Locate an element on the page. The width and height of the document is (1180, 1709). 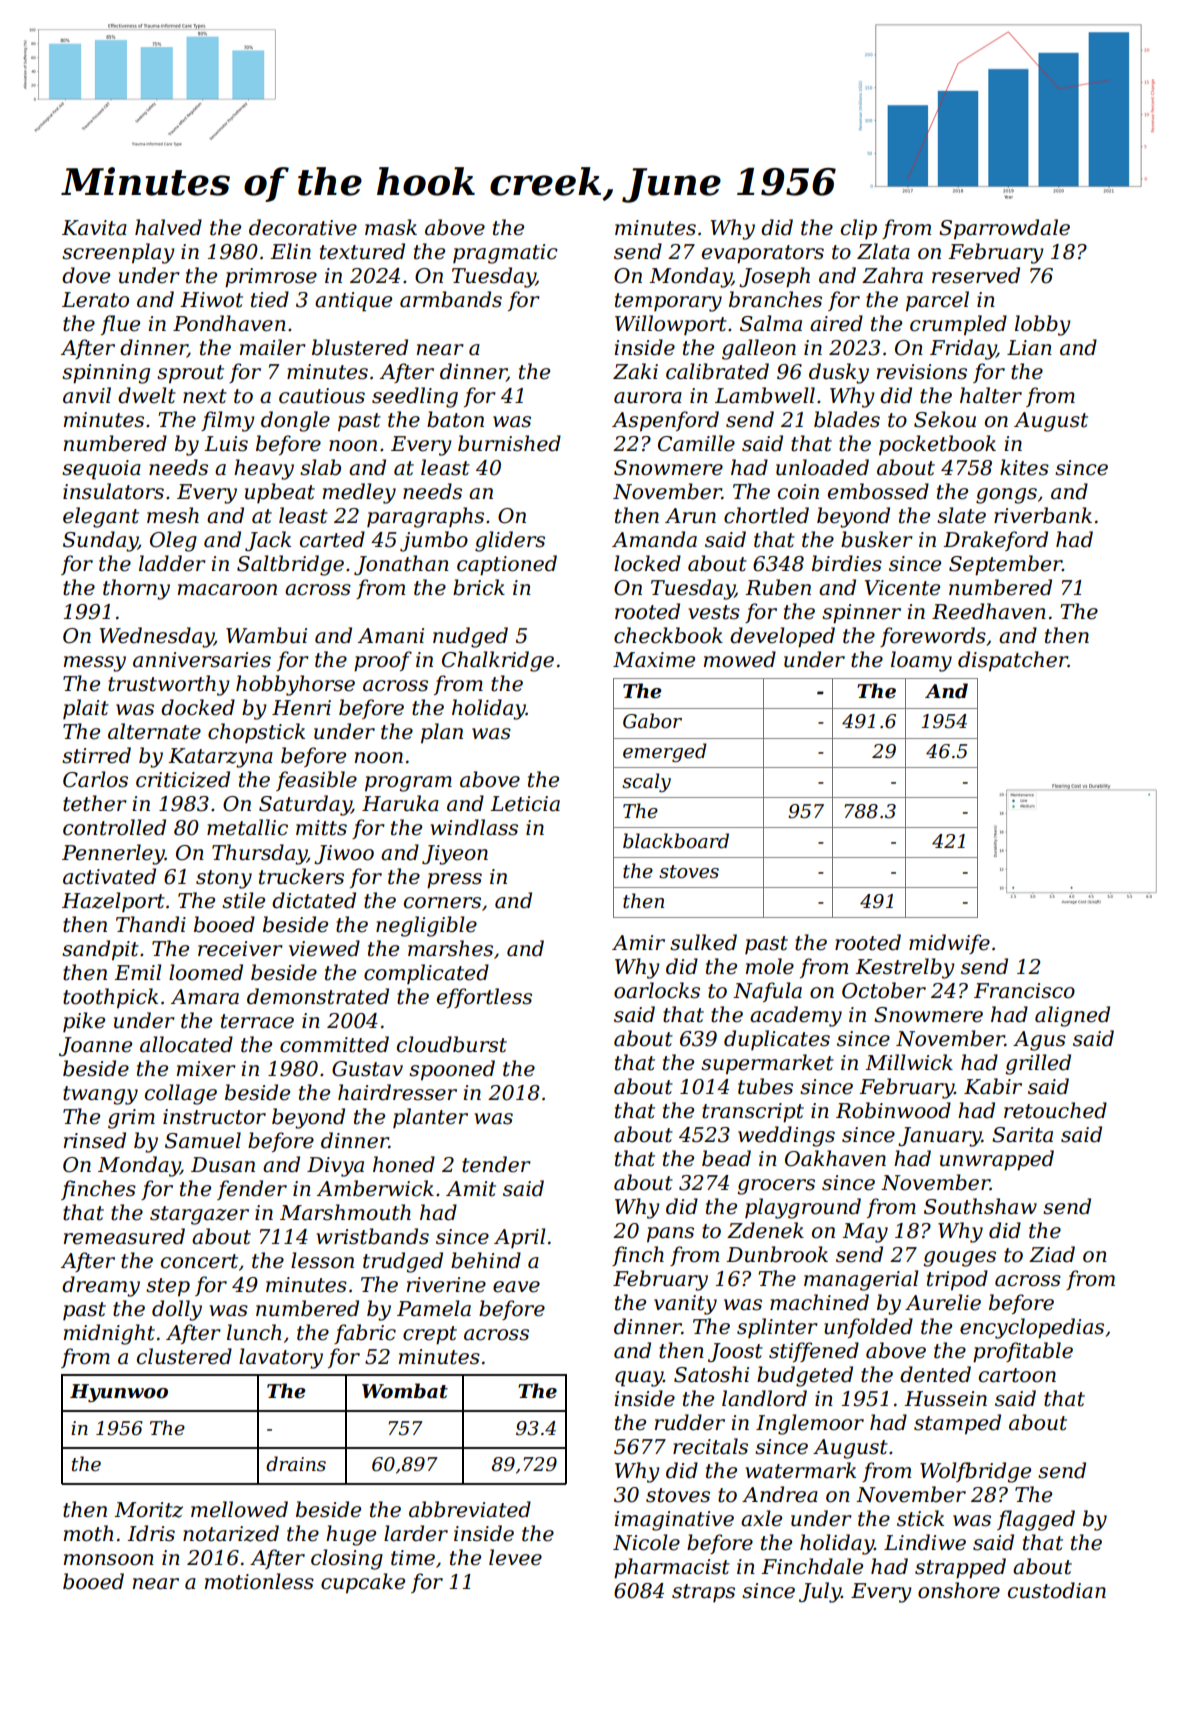
instructor is located at coordinates (214, 1117).
